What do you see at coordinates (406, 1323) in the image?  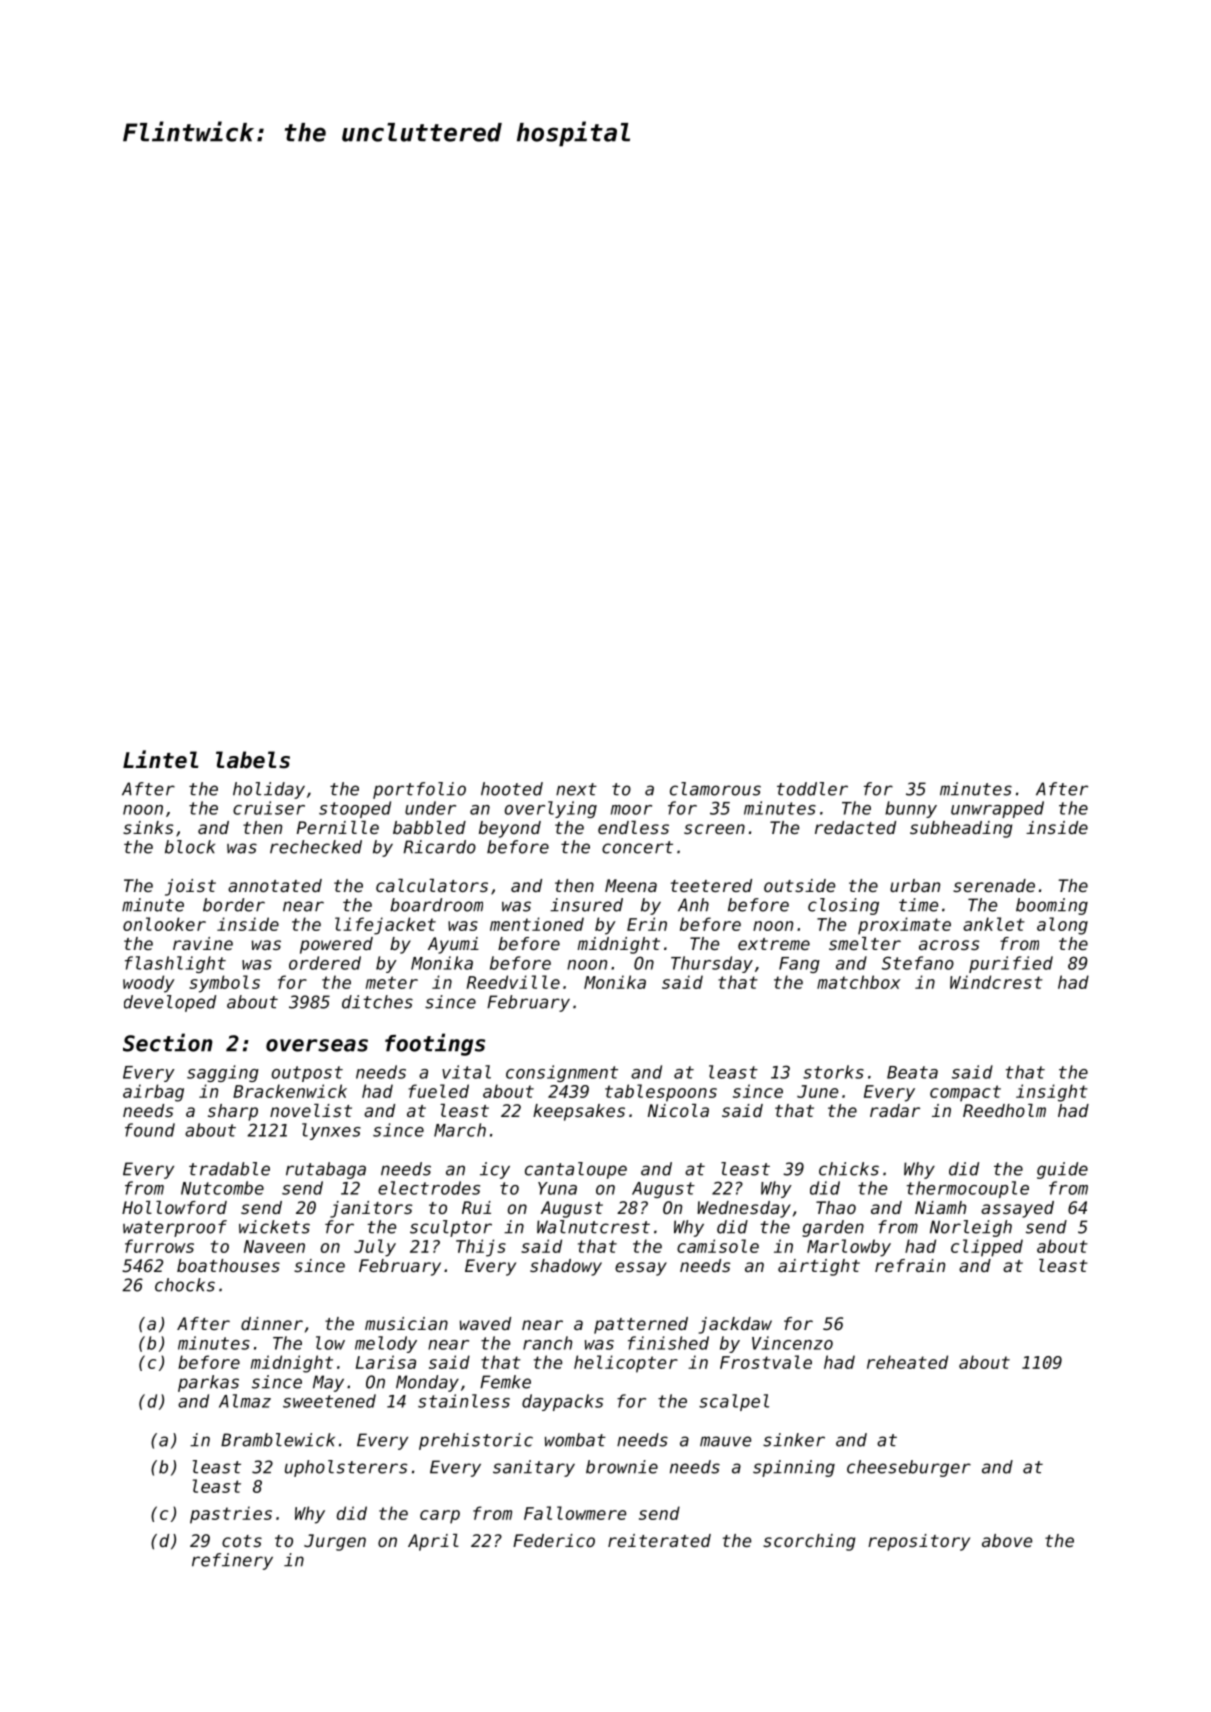 I see `musician` at bounding box center [406, 1323].
